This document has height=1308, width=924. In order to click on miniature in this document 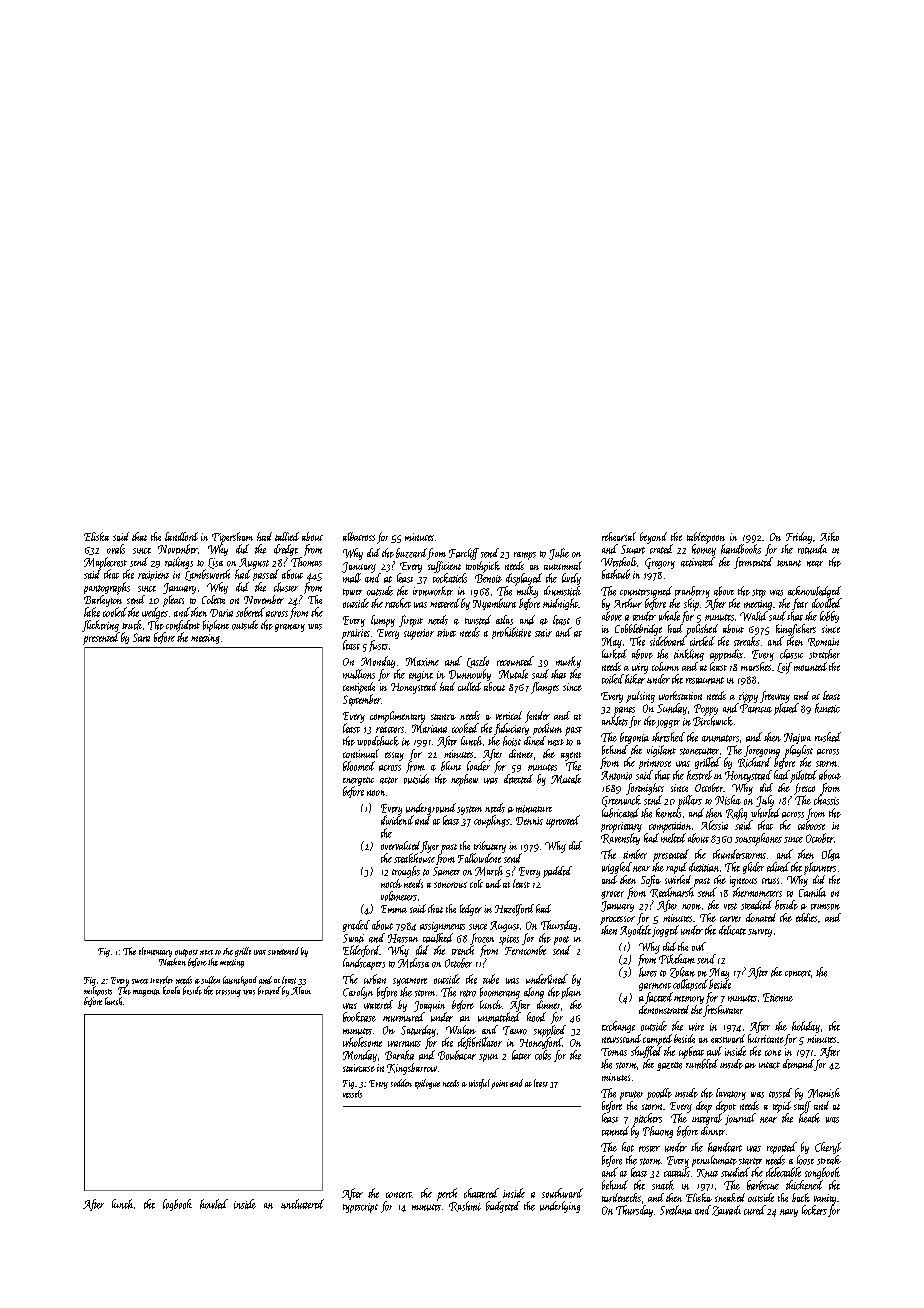, I will do `click(534, 809)`.
